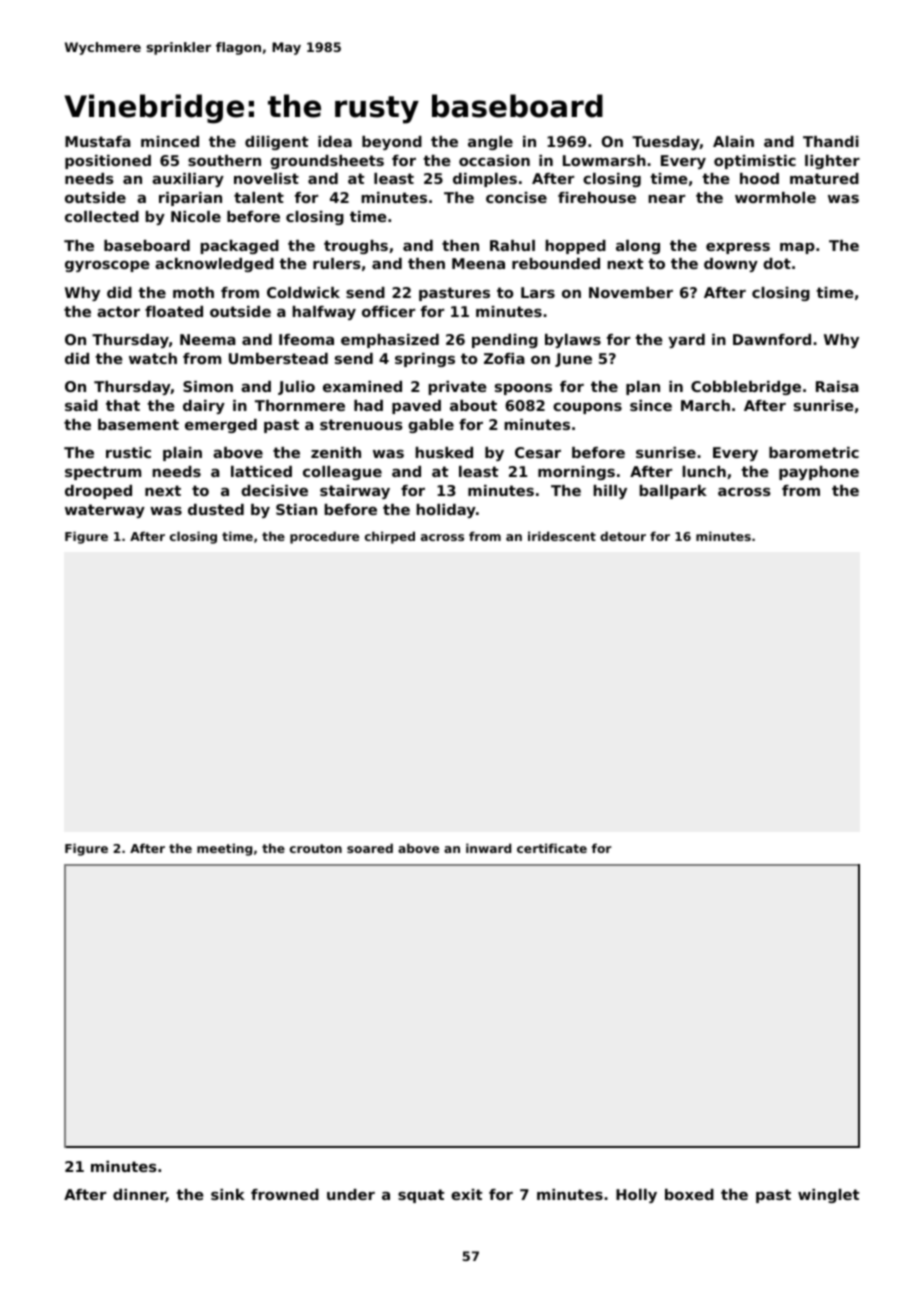  Describe the element at coordinates (123, 405) in the document. I see `that` at that location.
